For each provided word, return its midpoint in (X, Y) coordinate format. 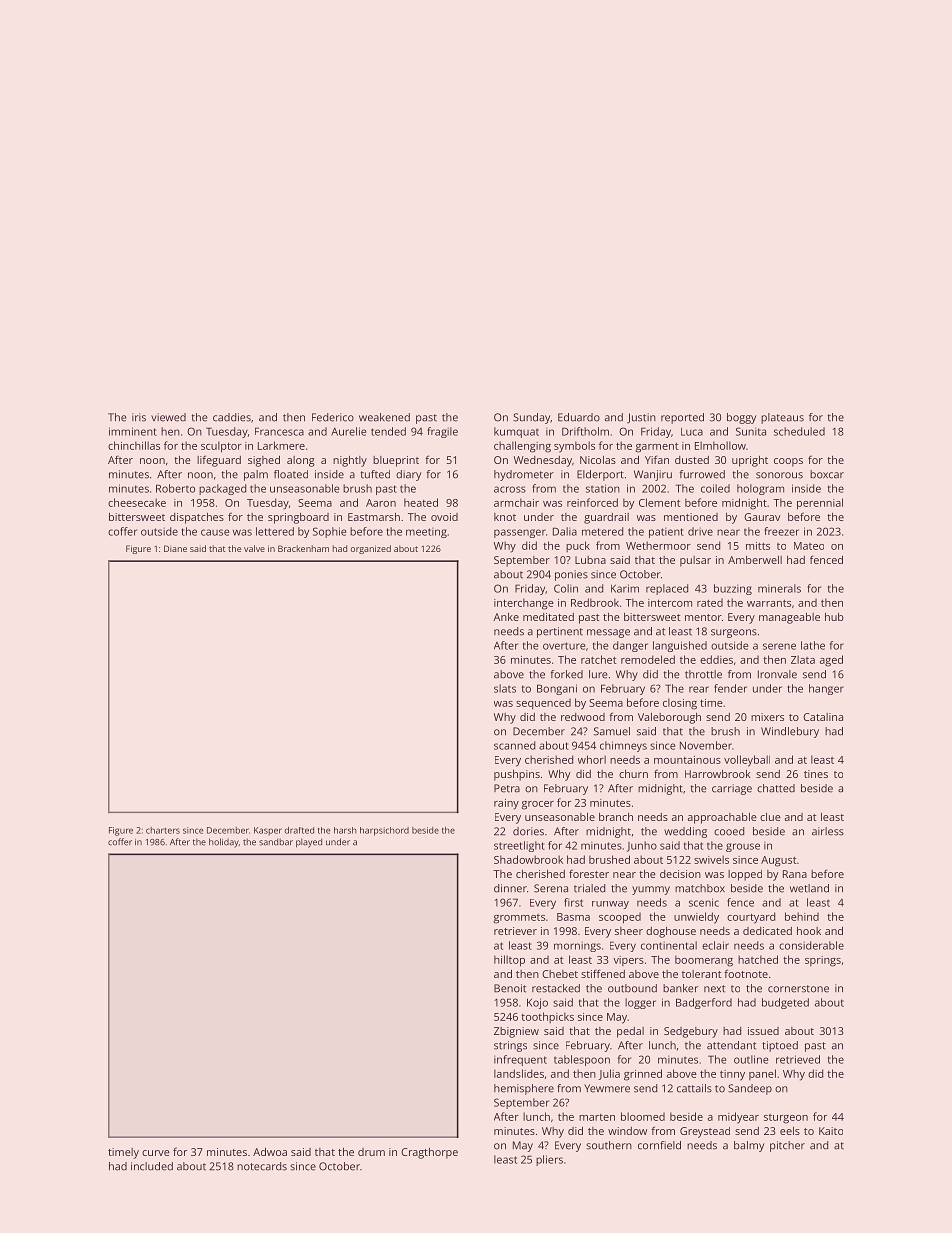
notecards (262, 1166)
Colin (566, 588)
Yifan (657, 459)
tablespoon (582, 1060)
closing (680, 704)
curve (156, 1153)
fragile (442, 432)
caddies (232, 417)
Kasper (268, 831)
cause (215, 532)
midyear (738, 1118)
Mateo (809, 546)
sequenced (543, 703)
